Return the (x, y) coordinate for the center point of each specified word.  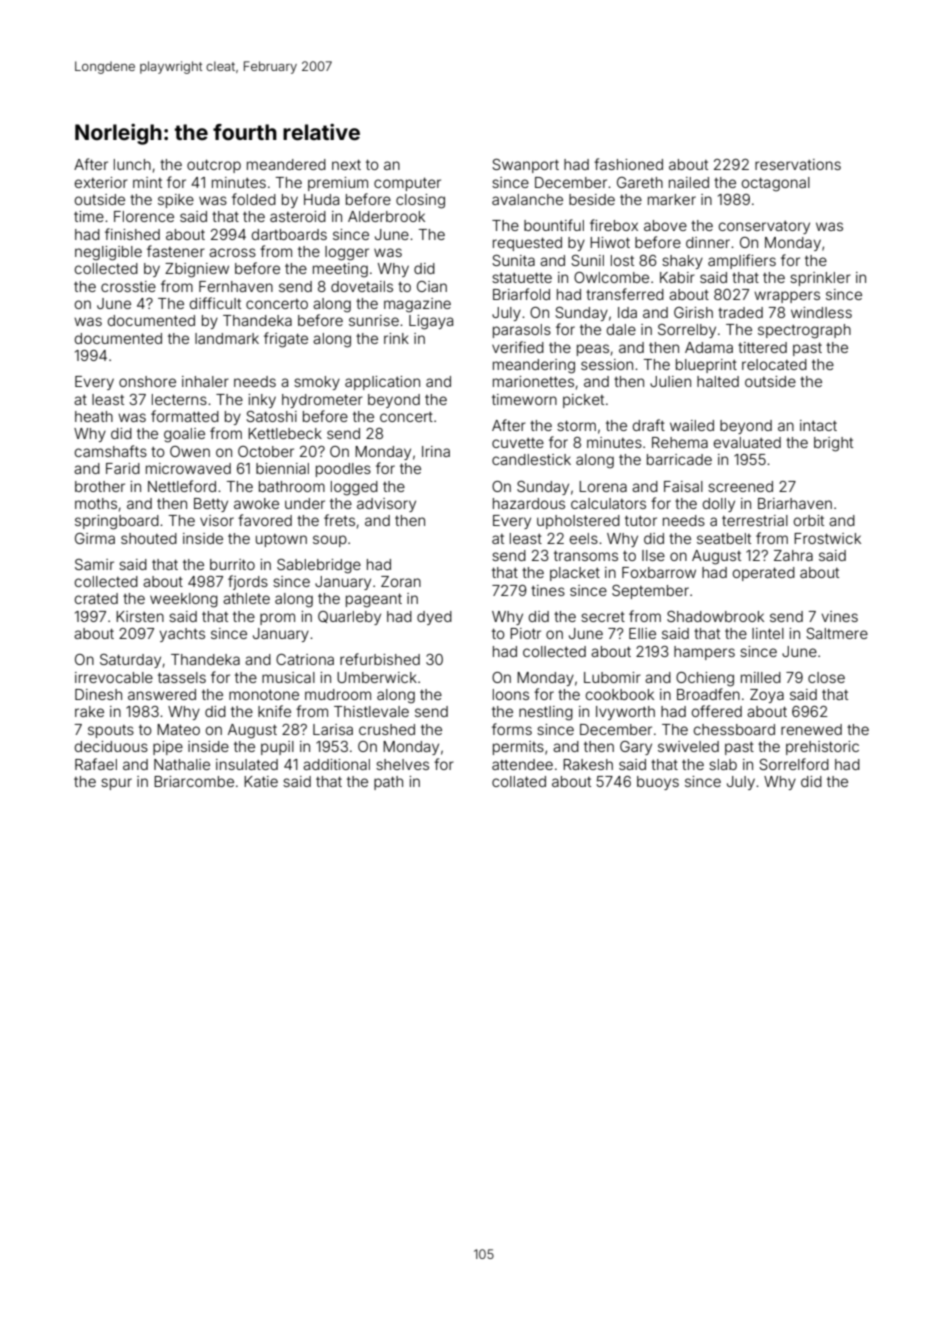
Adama (709, 347)
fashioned (628, 164)
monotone (264, 695)
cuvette (518, 443)
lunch (132, 164)
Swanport (525, 166)
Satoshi (271, 416)
